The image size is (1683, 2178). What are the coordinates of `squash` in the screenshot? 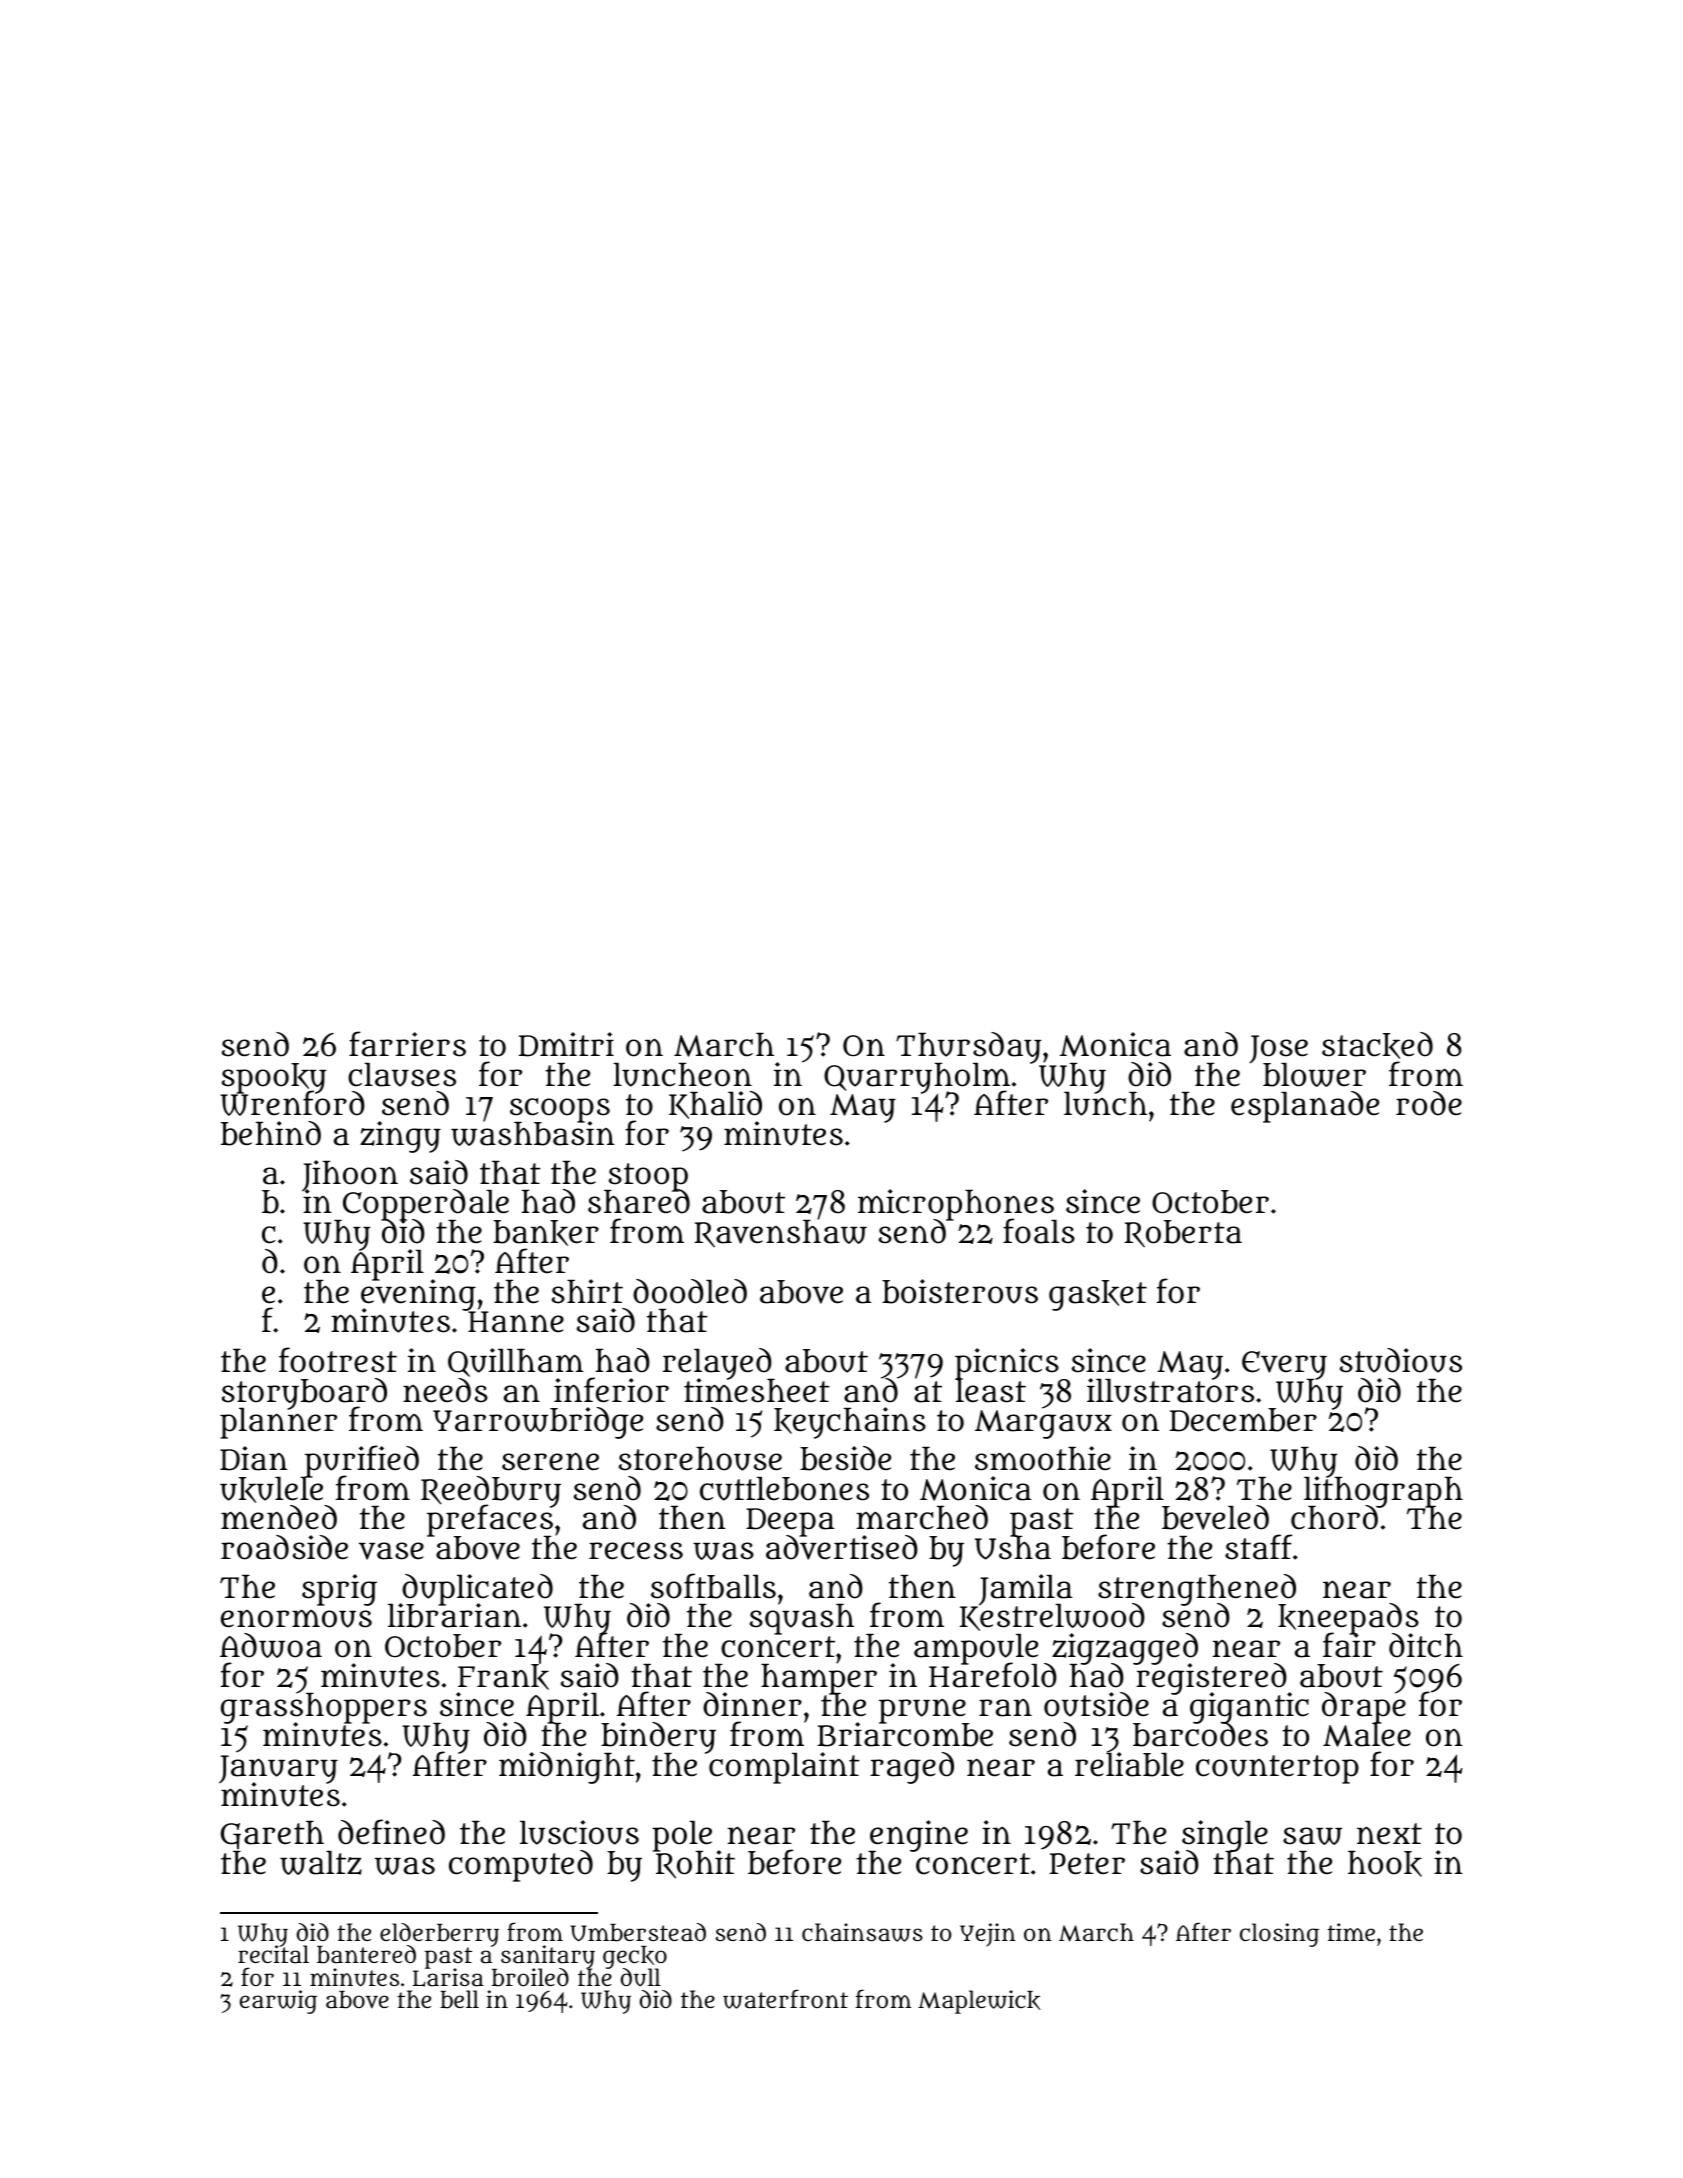 It's located at (802, 1620).
